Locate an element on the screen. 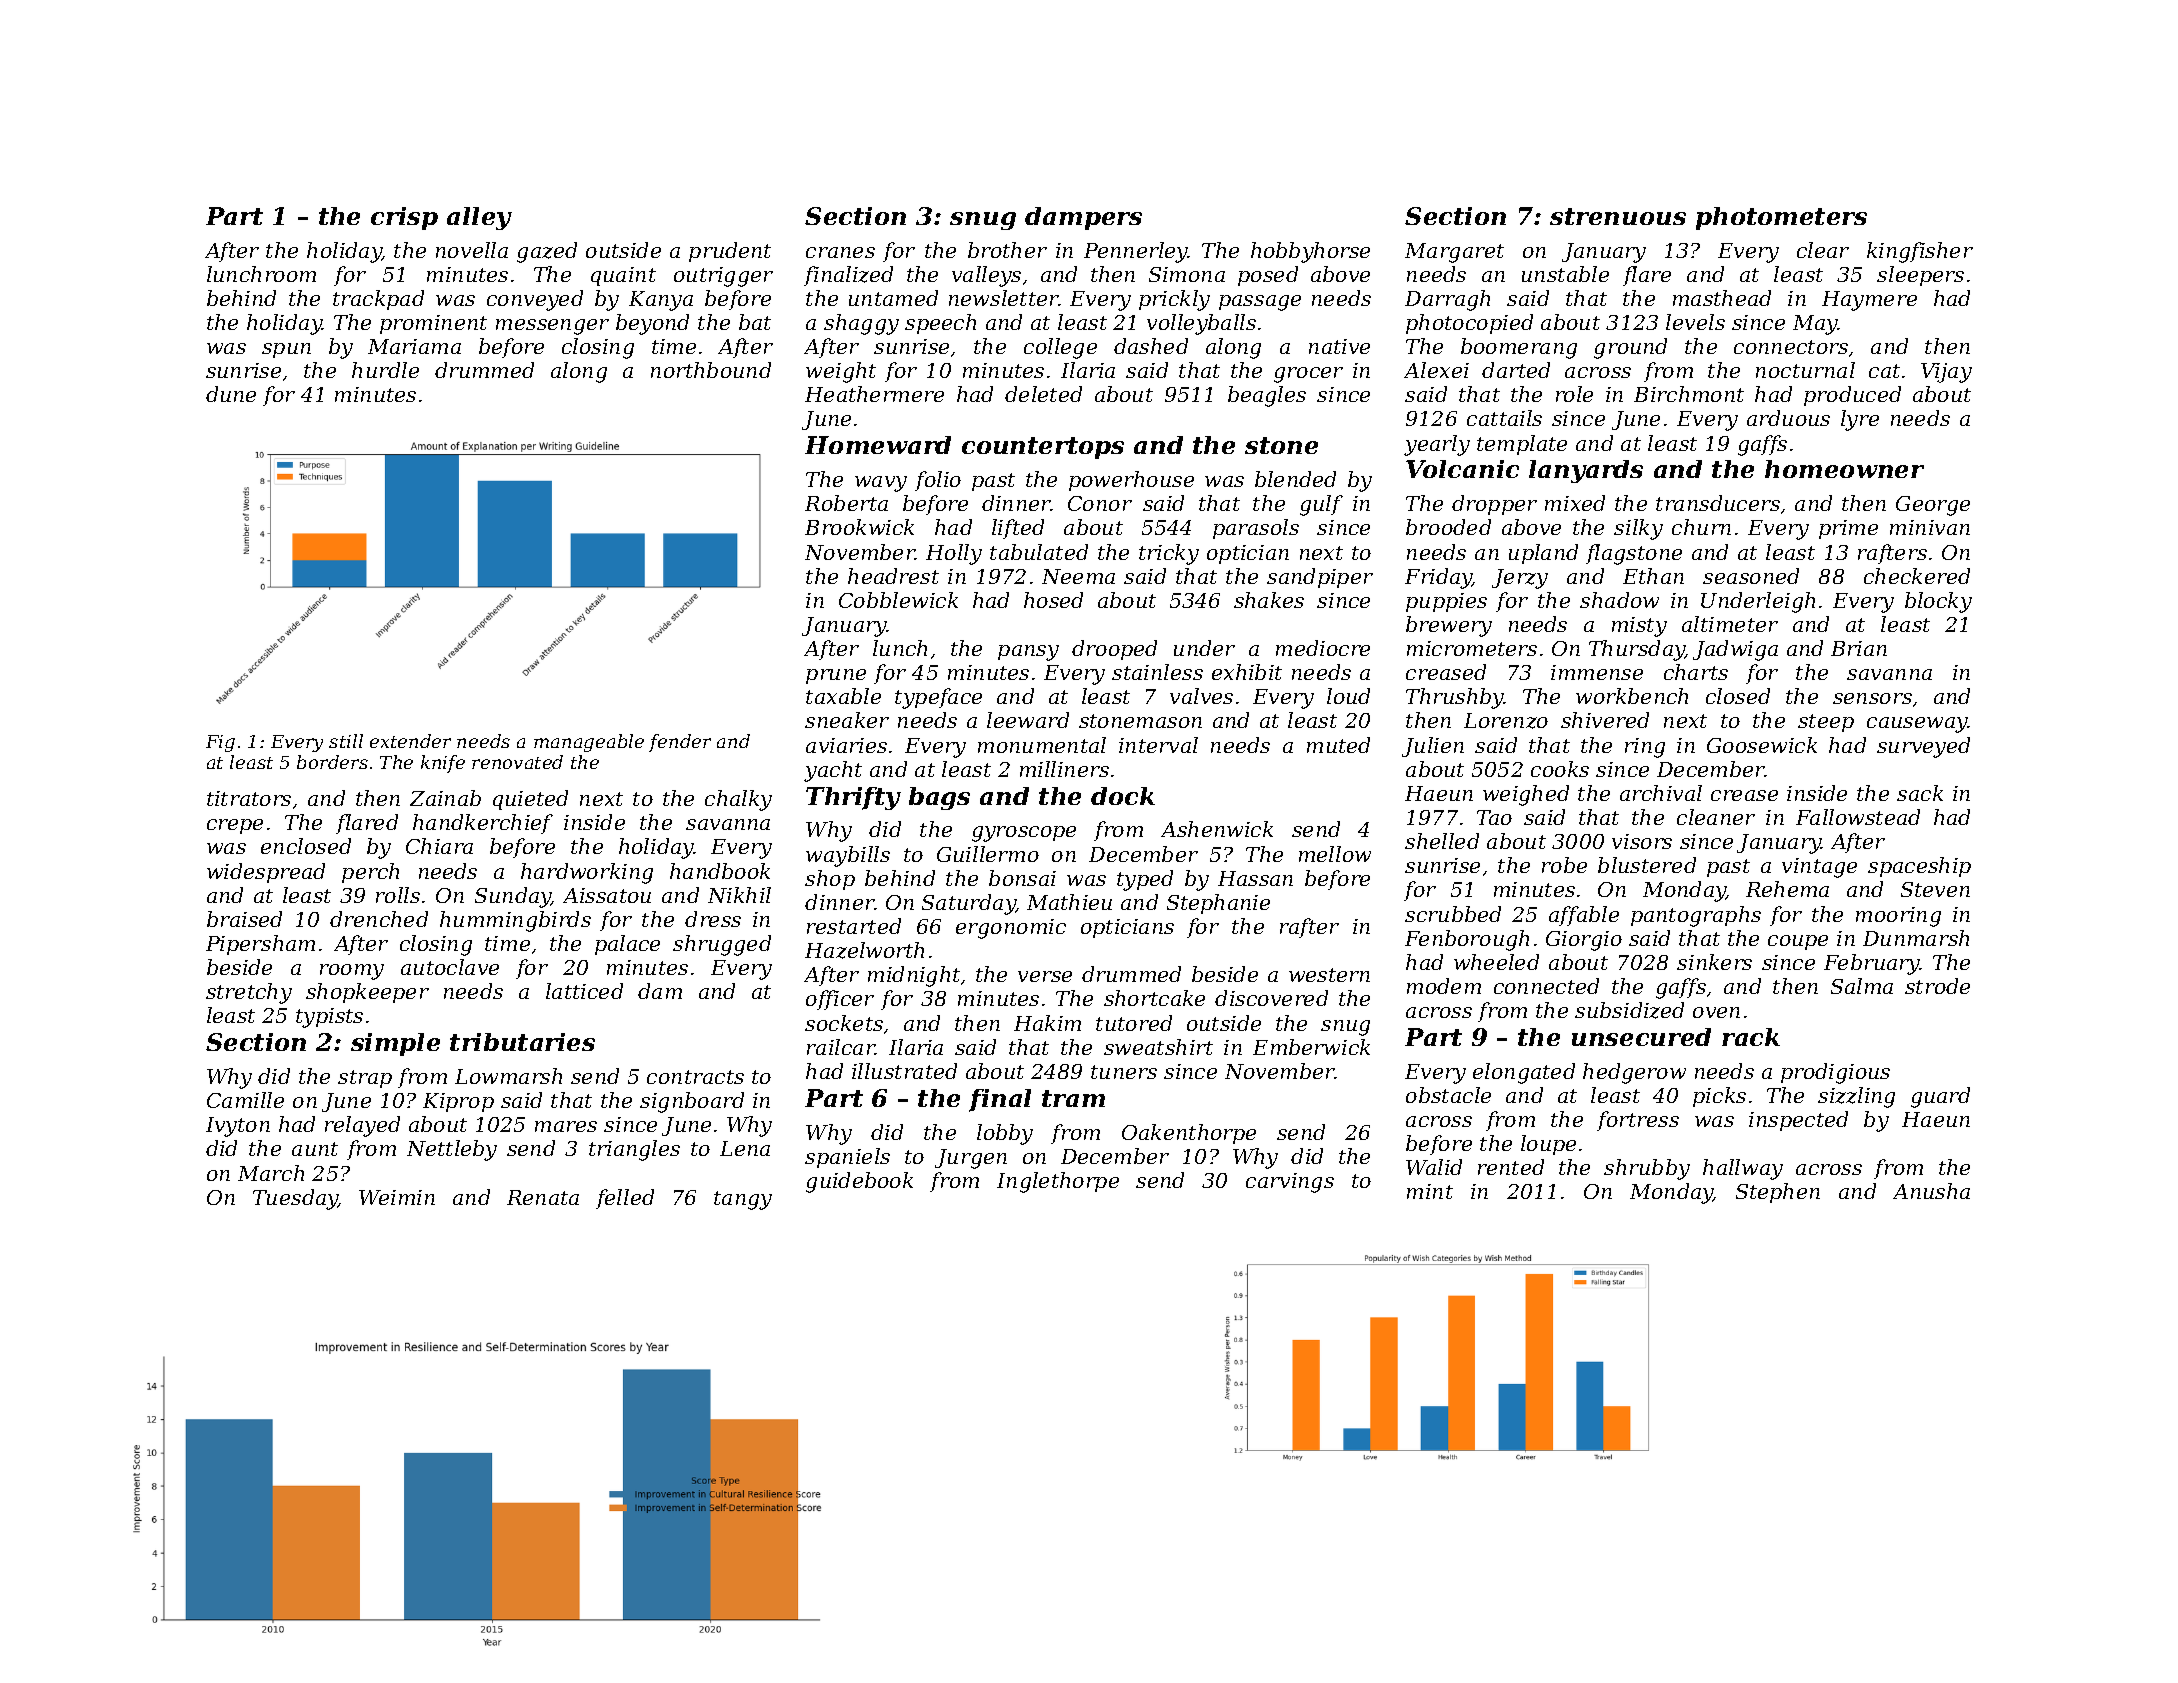  untamed is located at coordinates (893, 298).
